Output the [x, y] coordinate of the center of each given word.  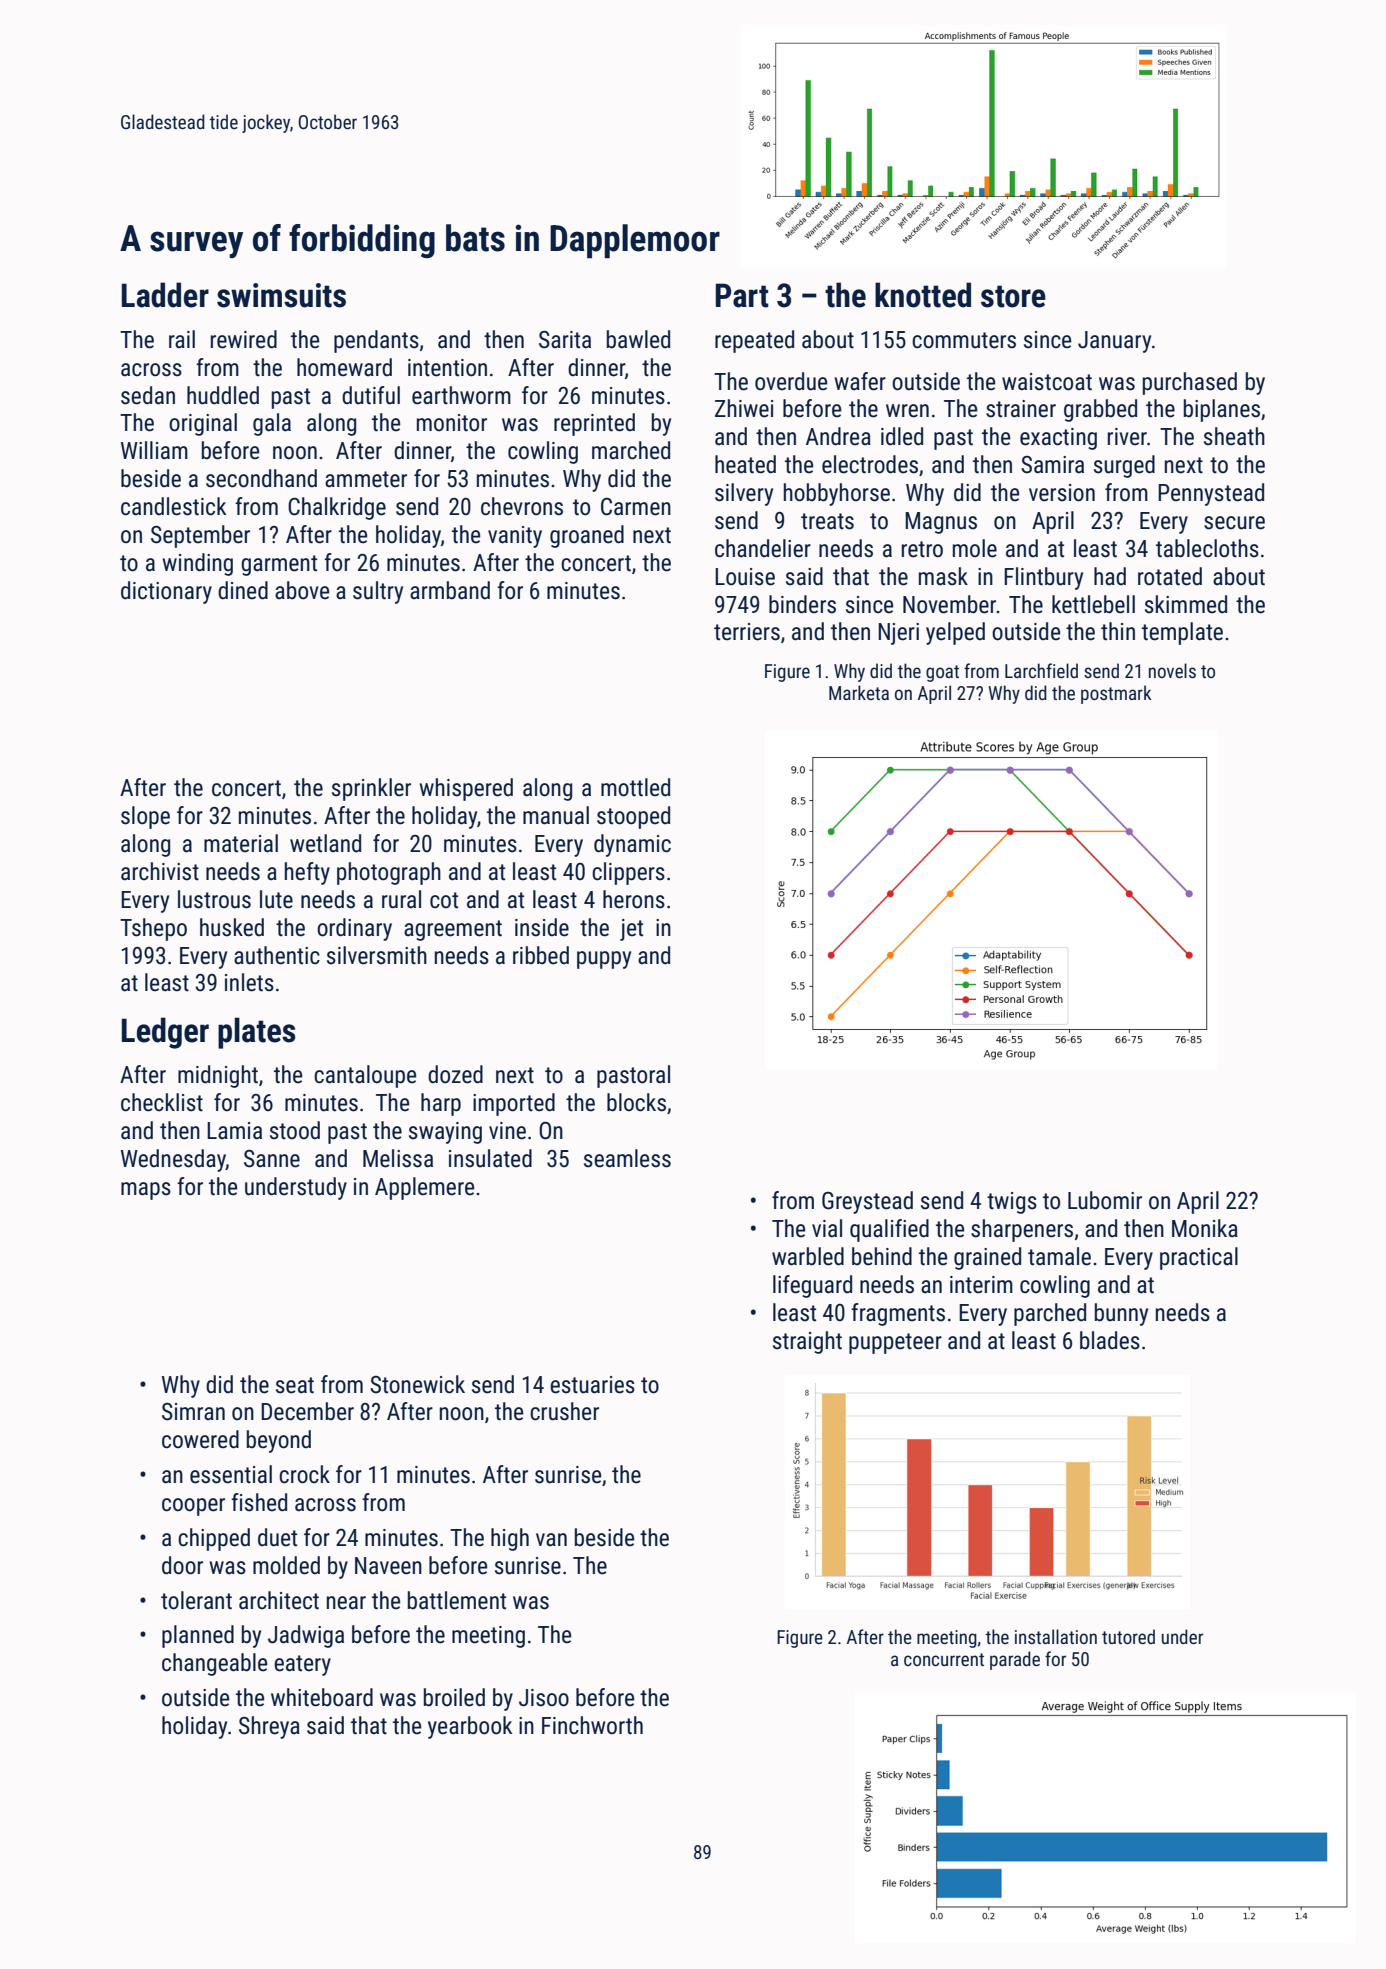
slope [145, 817]
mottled [635, 787]
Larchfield [1041, 670]
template [1182, 633]
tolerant [196, 1600]
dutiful [371, 395]
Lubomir [1105, 1200]
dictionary [166, 592]
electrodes [870, 464]
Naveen [388, 1566]
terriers [747, 632]
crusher [564, 1411]
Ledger [165, 1033]
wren [907, 411]
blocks [636, 1102]
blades [1110, 1340]
